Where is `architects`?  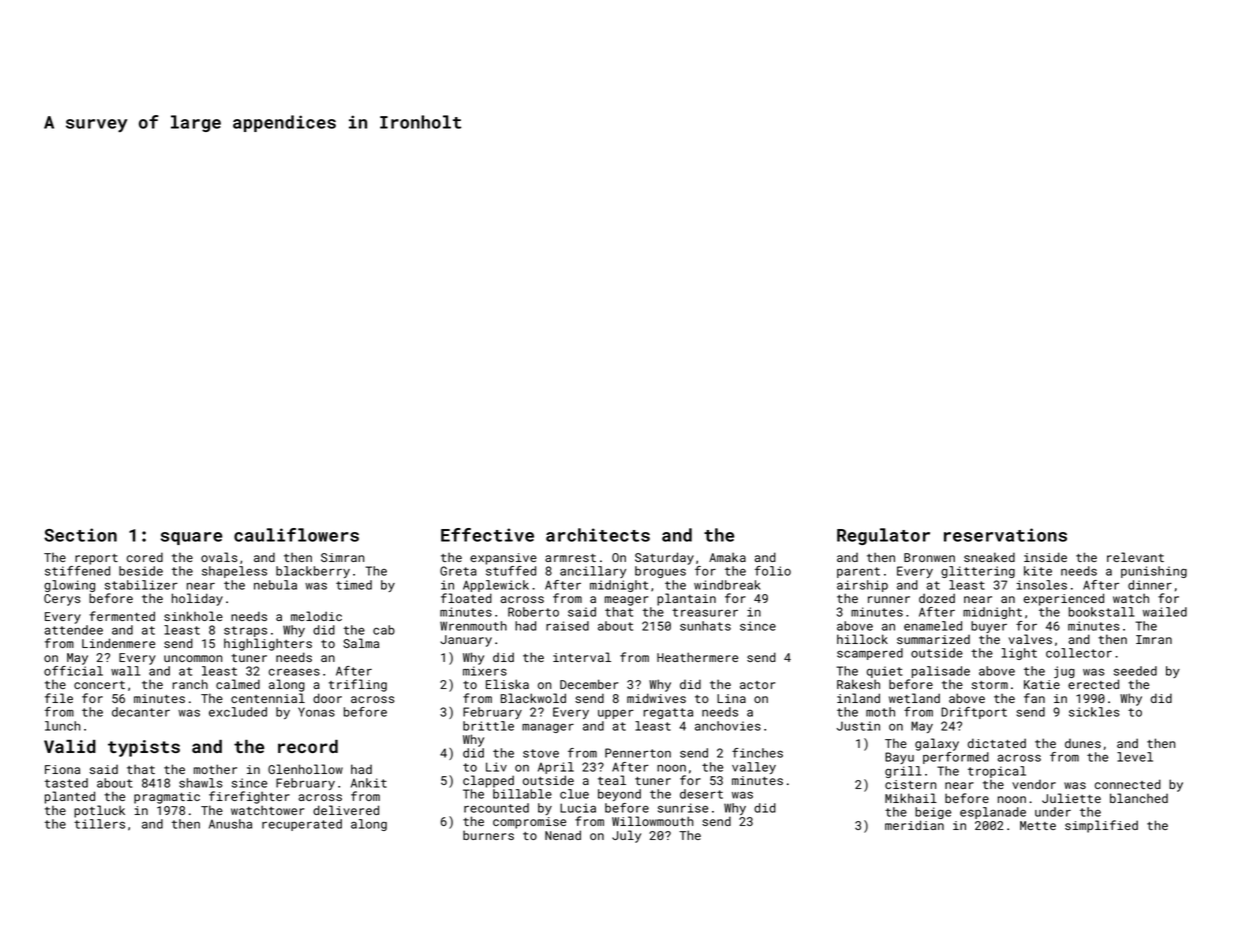
architects is located at coordinates (598, 535).
